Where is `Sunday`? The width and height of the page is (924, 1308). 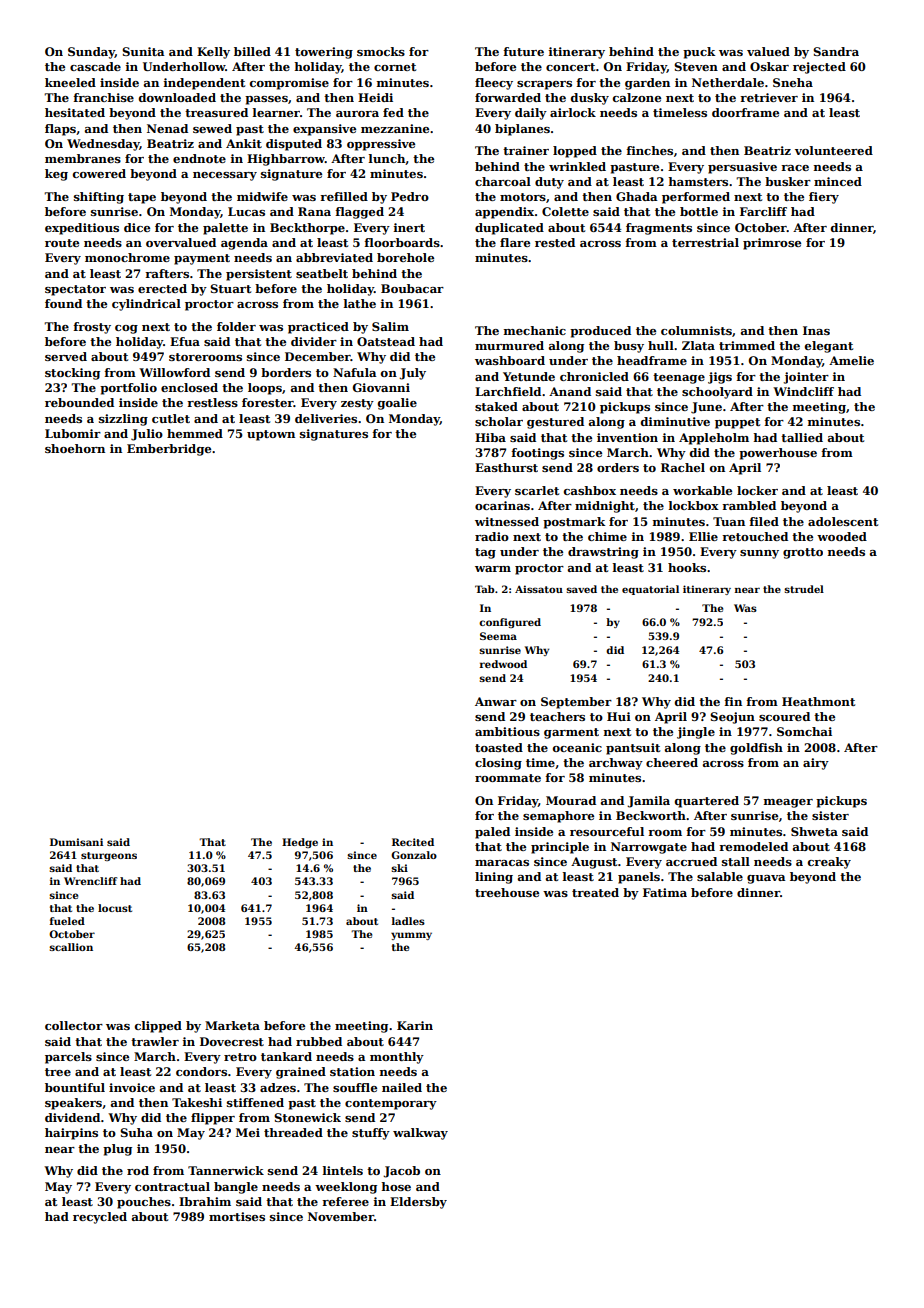 Sunday is located at coordinates (91, 53).
